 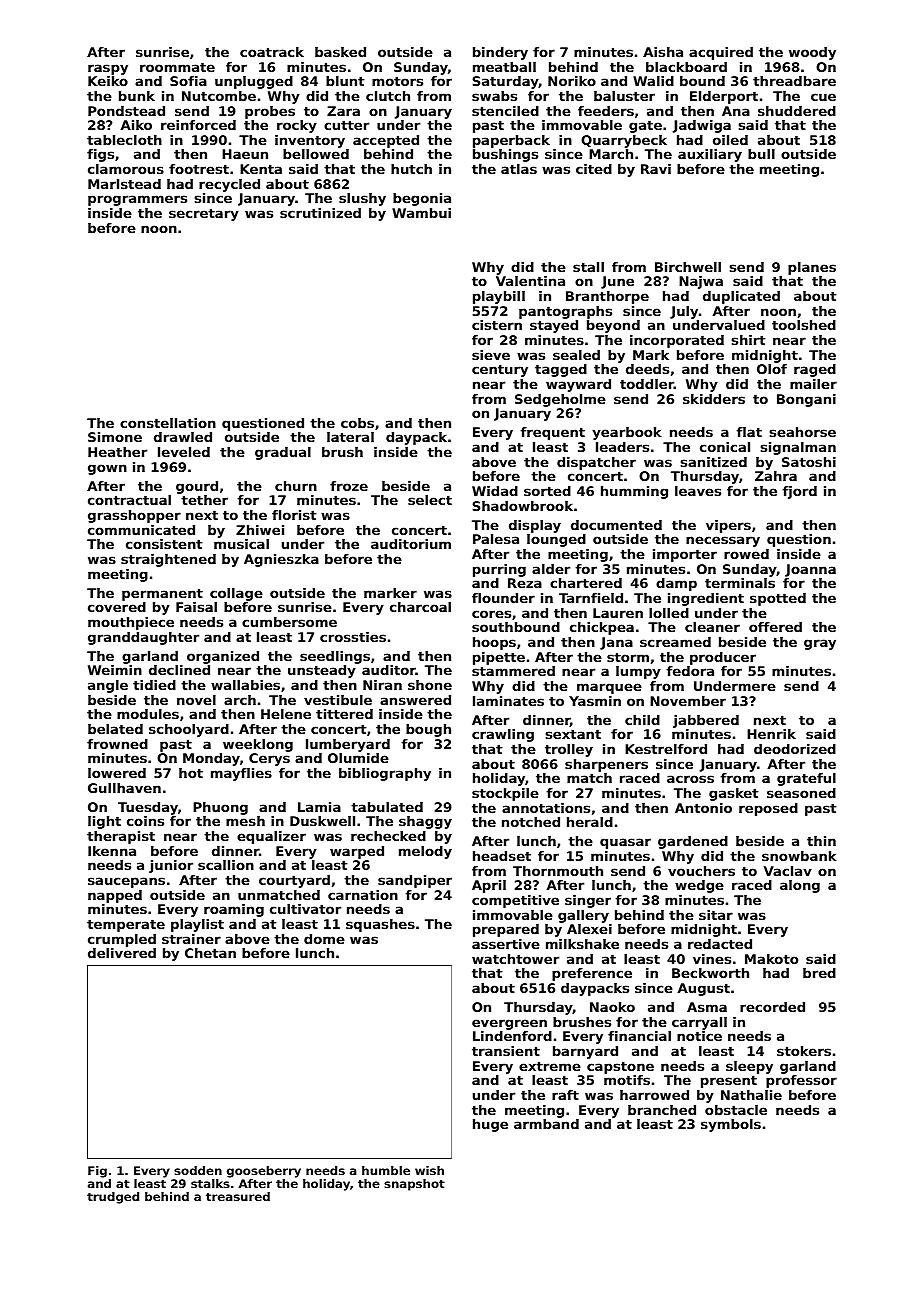 I want to click on Simone, so click(x=115, y=437).
